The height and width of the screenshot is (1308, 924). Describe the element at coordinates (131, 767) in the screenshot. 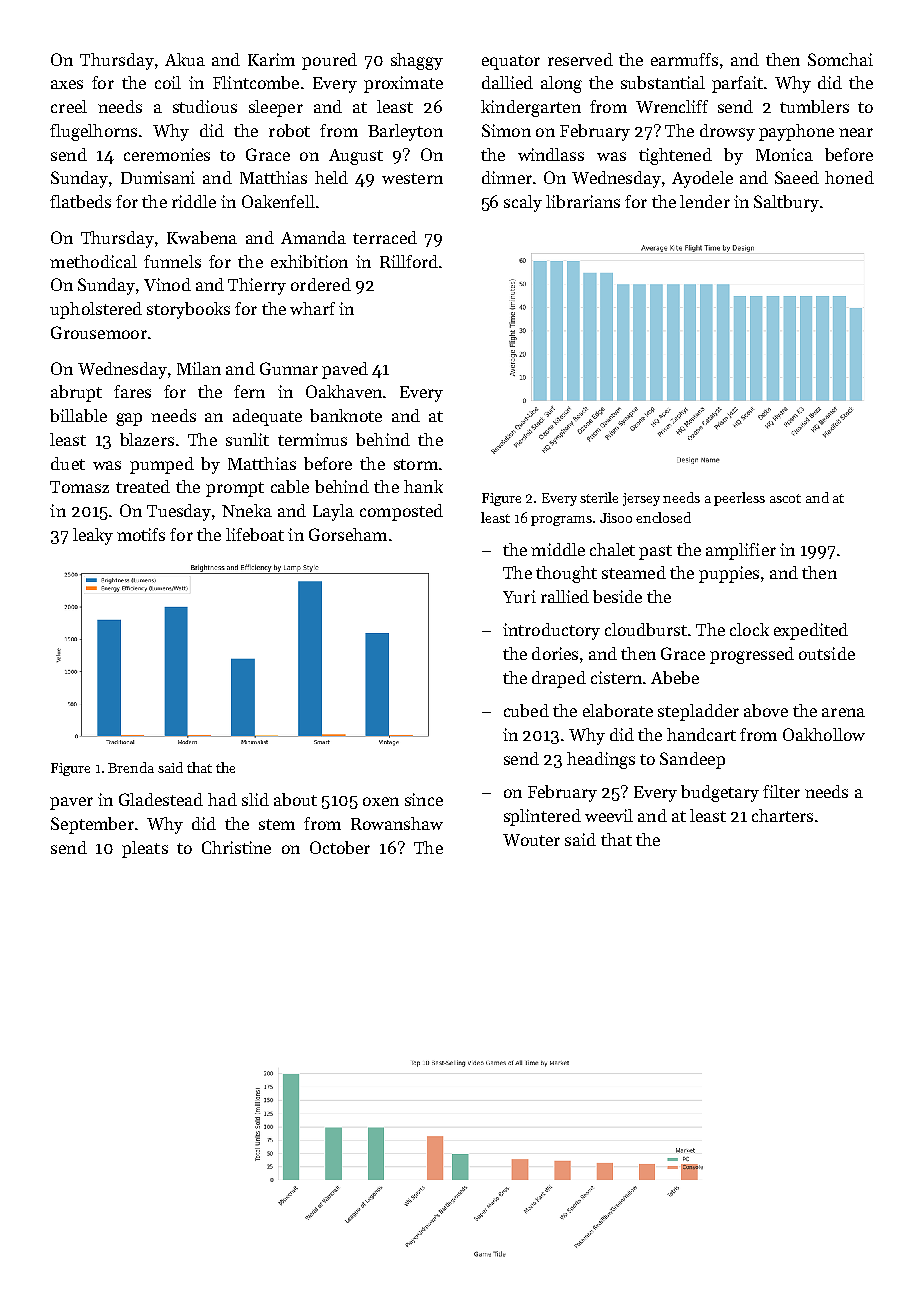

I see `Brenda` at that location.
